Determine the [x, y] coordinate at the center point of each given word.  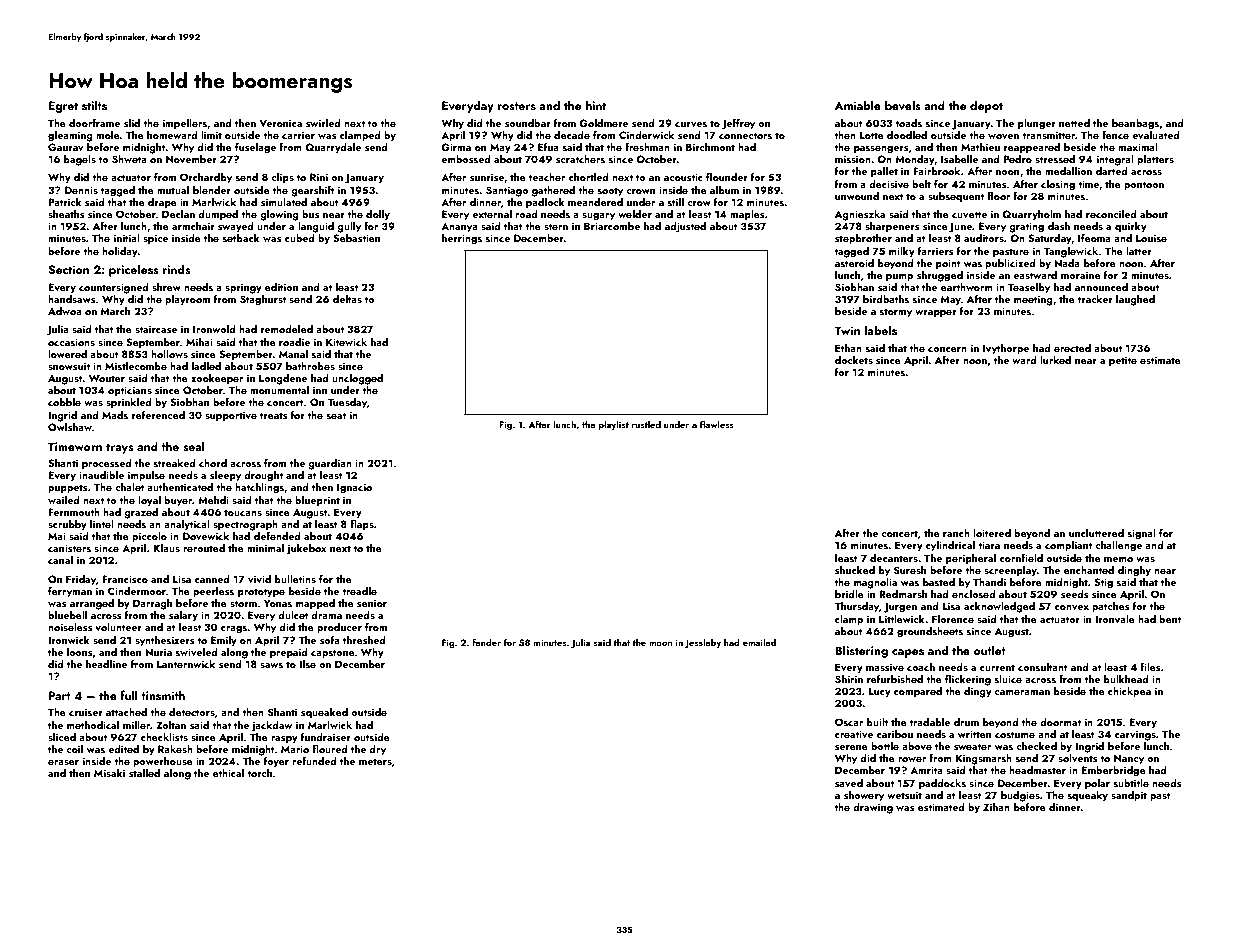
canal [60, 560]
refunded [314, 760]
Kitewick [346, 342]
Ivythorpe [1006, 349]
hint [596, 105]
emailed [759, 642]
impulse [146, 476]
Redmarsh [903, 594]
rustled [646, 424]
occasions [71, 342]
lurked [1055, 360]
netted [1074, 123]
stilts [94, 105]
